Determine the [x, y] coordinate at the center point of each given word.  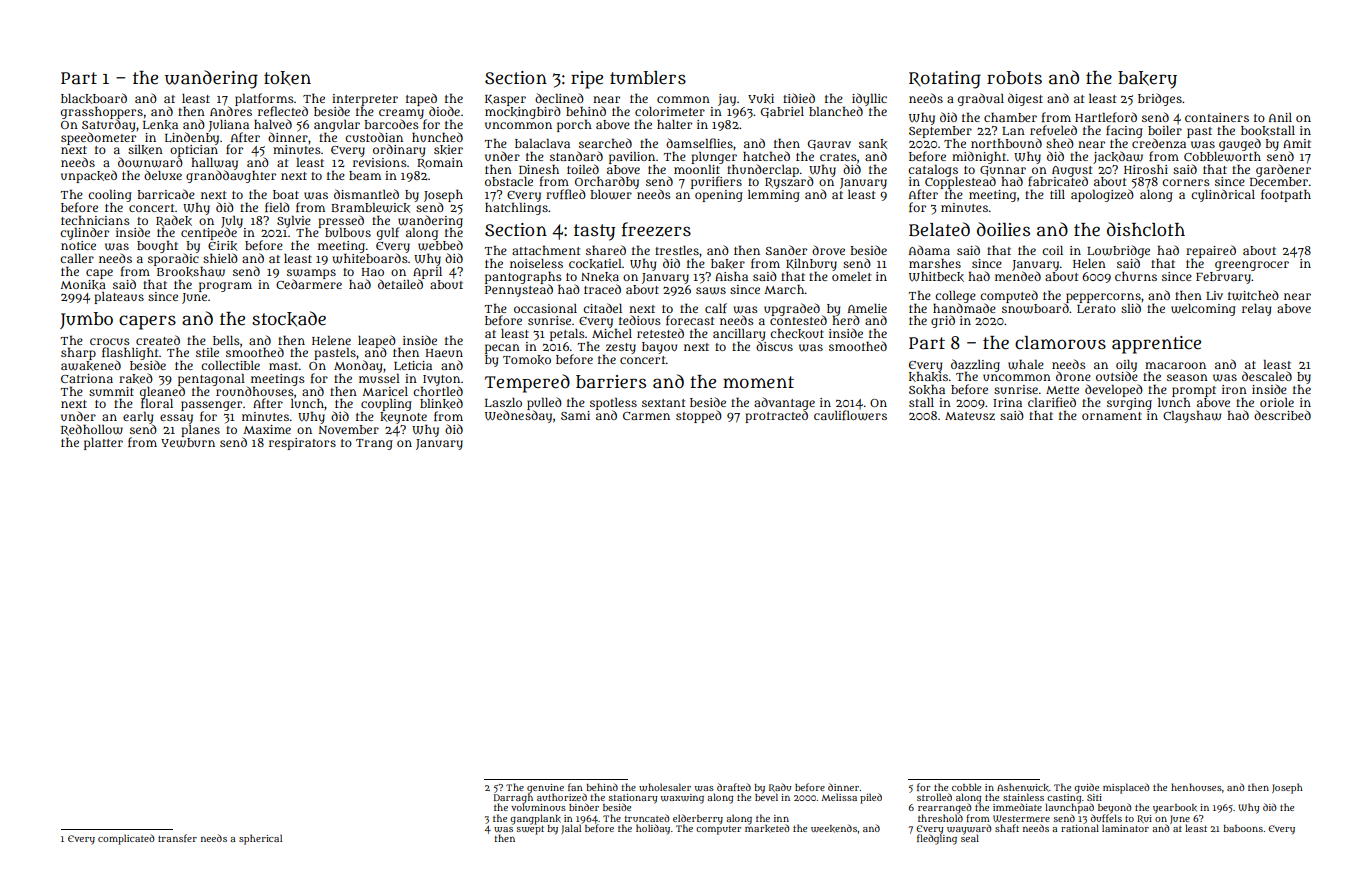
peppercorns [1103, 298]
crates [838, 157]
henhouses [1196, 787]
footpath [1286, 195]
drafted [734, 787]
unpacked [89, 176]
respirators [302, 444]
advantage [784, 403]
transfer [177, 838]
